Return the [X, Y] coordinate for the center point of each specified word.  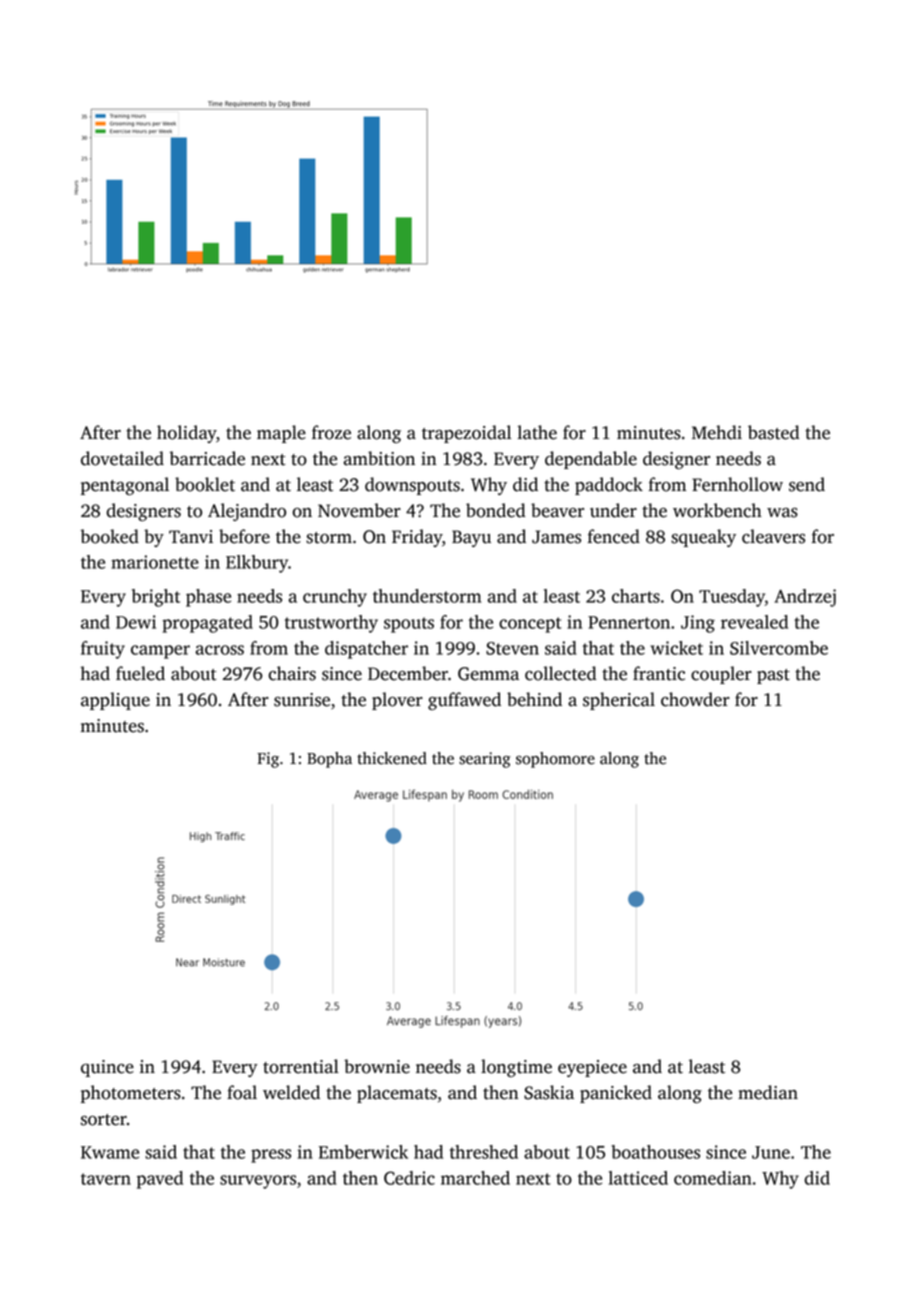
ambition [379, 458]
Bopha [329, 760]
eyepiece [592, 1068]
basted [774, 432]
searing [485, 760]
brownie [377, 1066]
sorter [104, 1120]
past [773, 676]
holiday [186, 434]
